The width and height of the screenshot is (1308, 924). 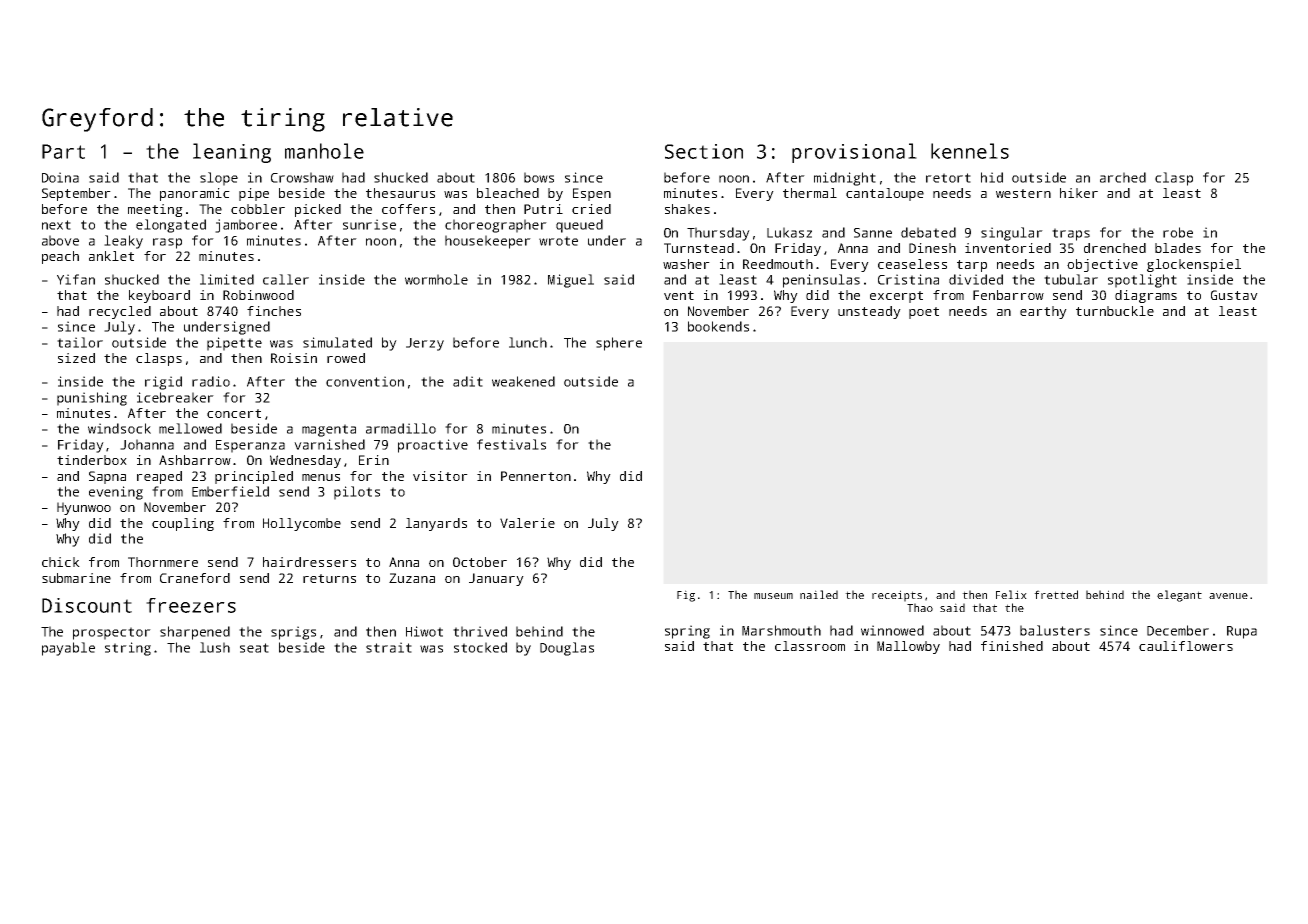 I want to click on avenue, so click(x=1228, y=596).
